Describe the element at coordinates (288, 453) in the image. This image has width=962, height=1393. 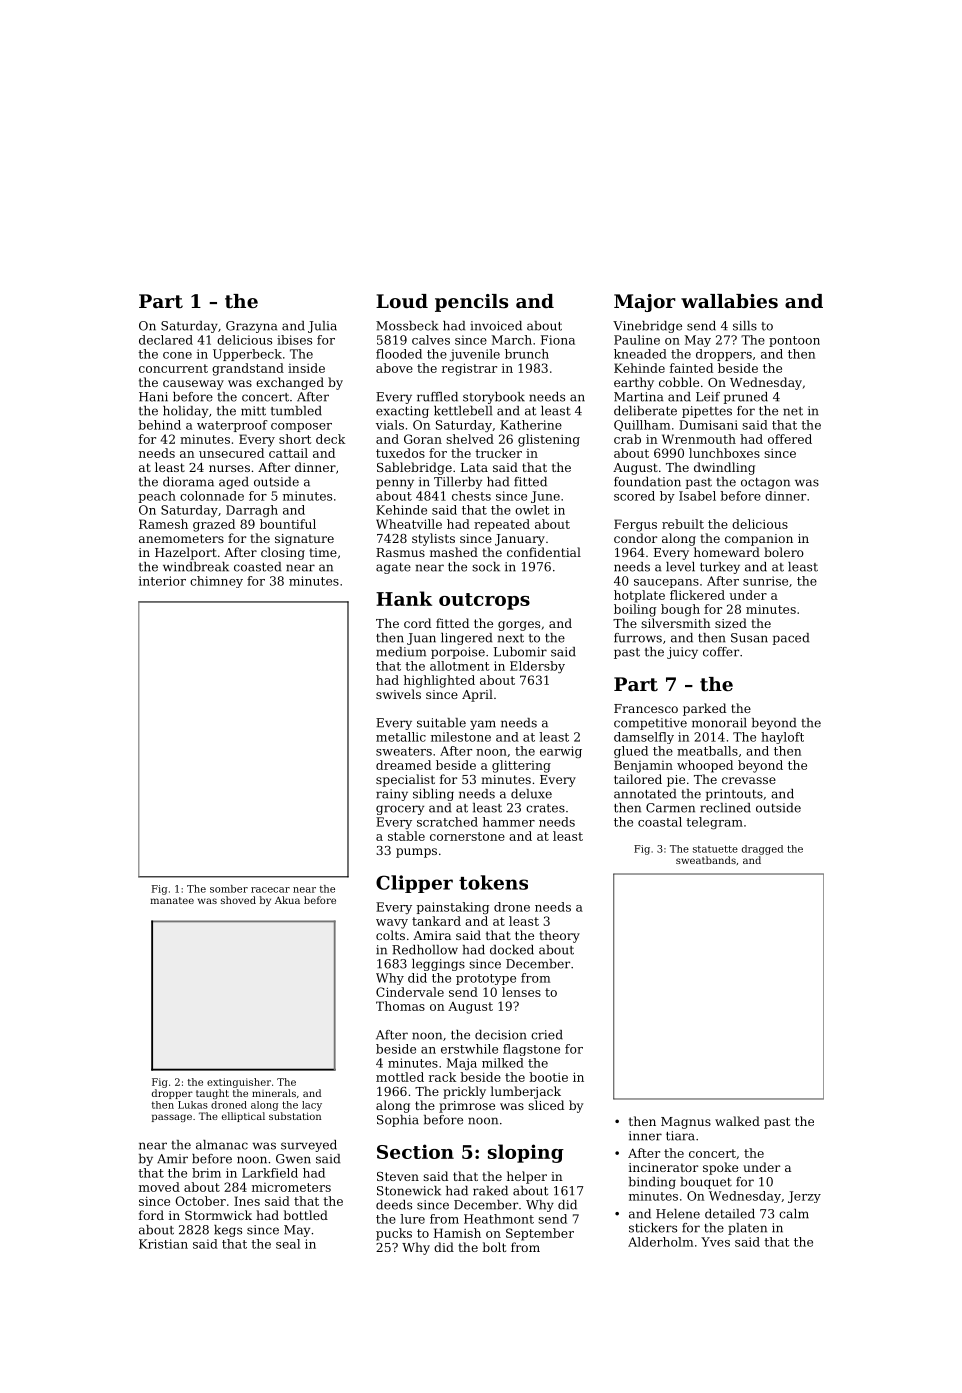
I see `cattail` at that location.
